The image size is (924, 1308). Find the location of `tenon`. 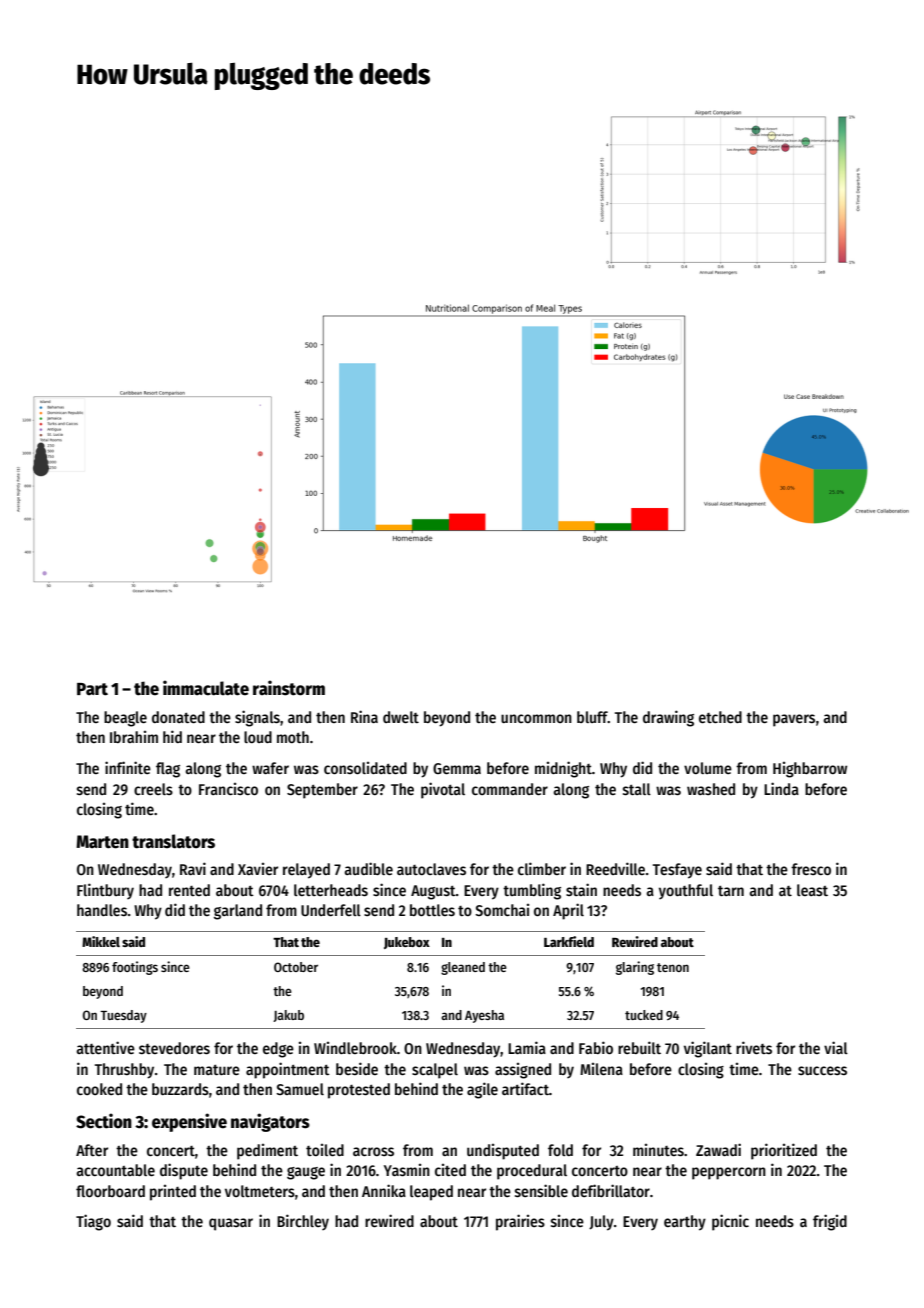

tenon is located at coordinates (673, 967).
